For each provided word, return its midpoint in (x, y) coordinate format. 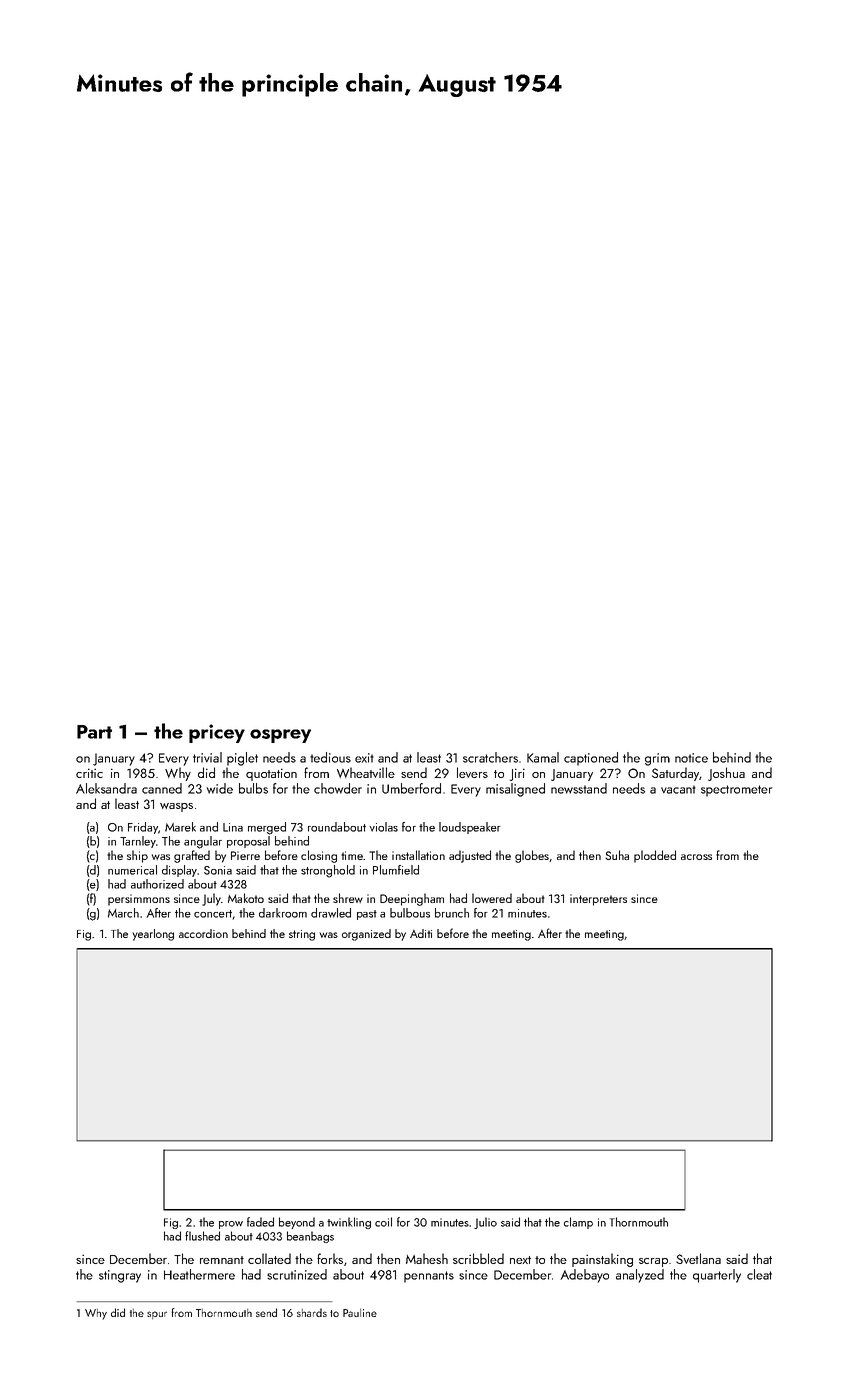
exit (364, 758)
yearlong (153, 935)
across (696, 857)
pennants (429, 1277)
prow (231, 1225)
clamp (578, 1223)
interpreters (598, 900)
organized (366, 935)
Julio (485, 1223)
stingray (120, 1276)
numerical (132, 870)
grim (657, 759)
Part (94, 732)
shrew (348, 898)
